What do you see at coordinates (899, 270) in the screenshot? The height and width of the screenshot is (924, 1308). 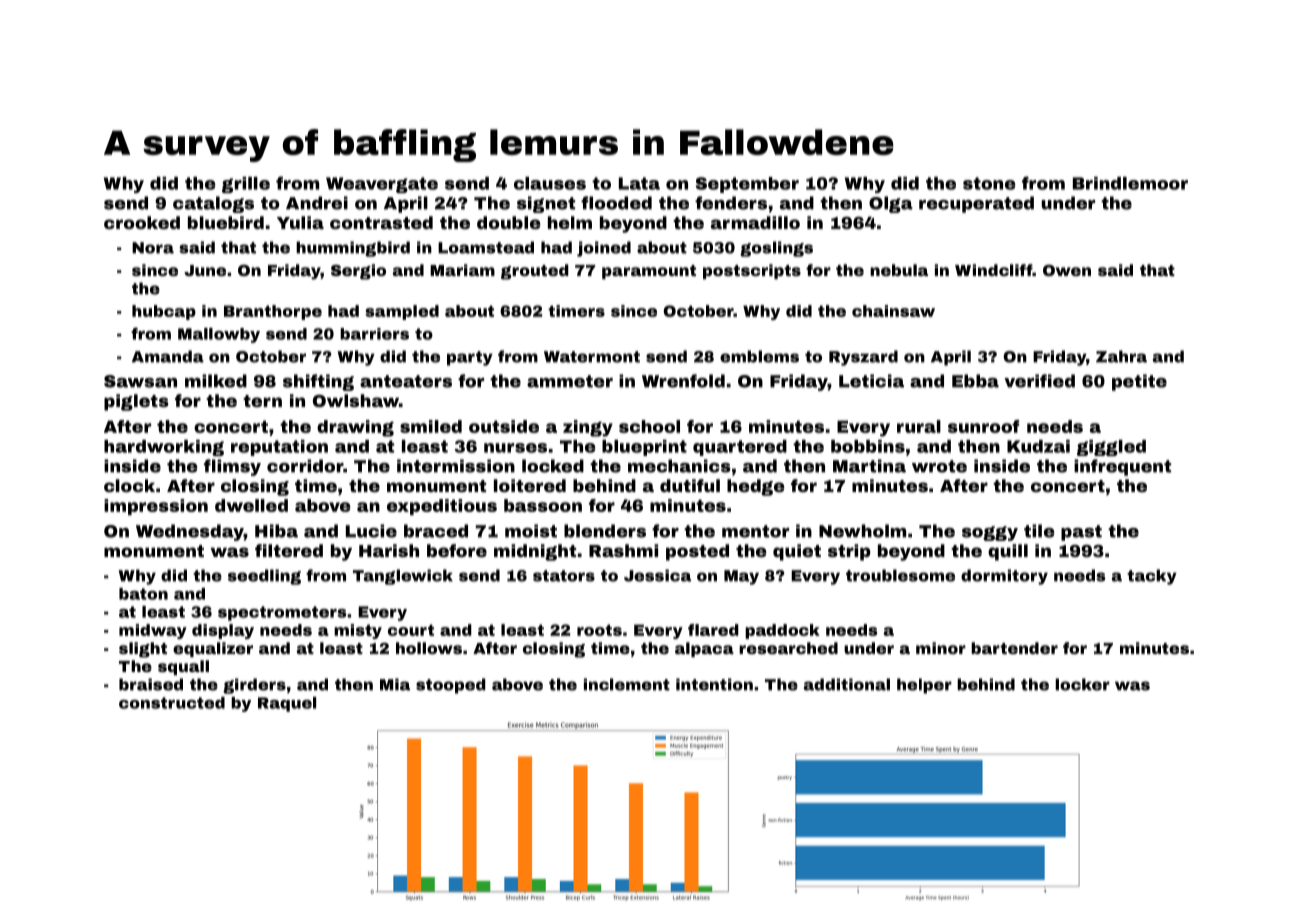 I see `nebula` at bounding box center [899, 270].
